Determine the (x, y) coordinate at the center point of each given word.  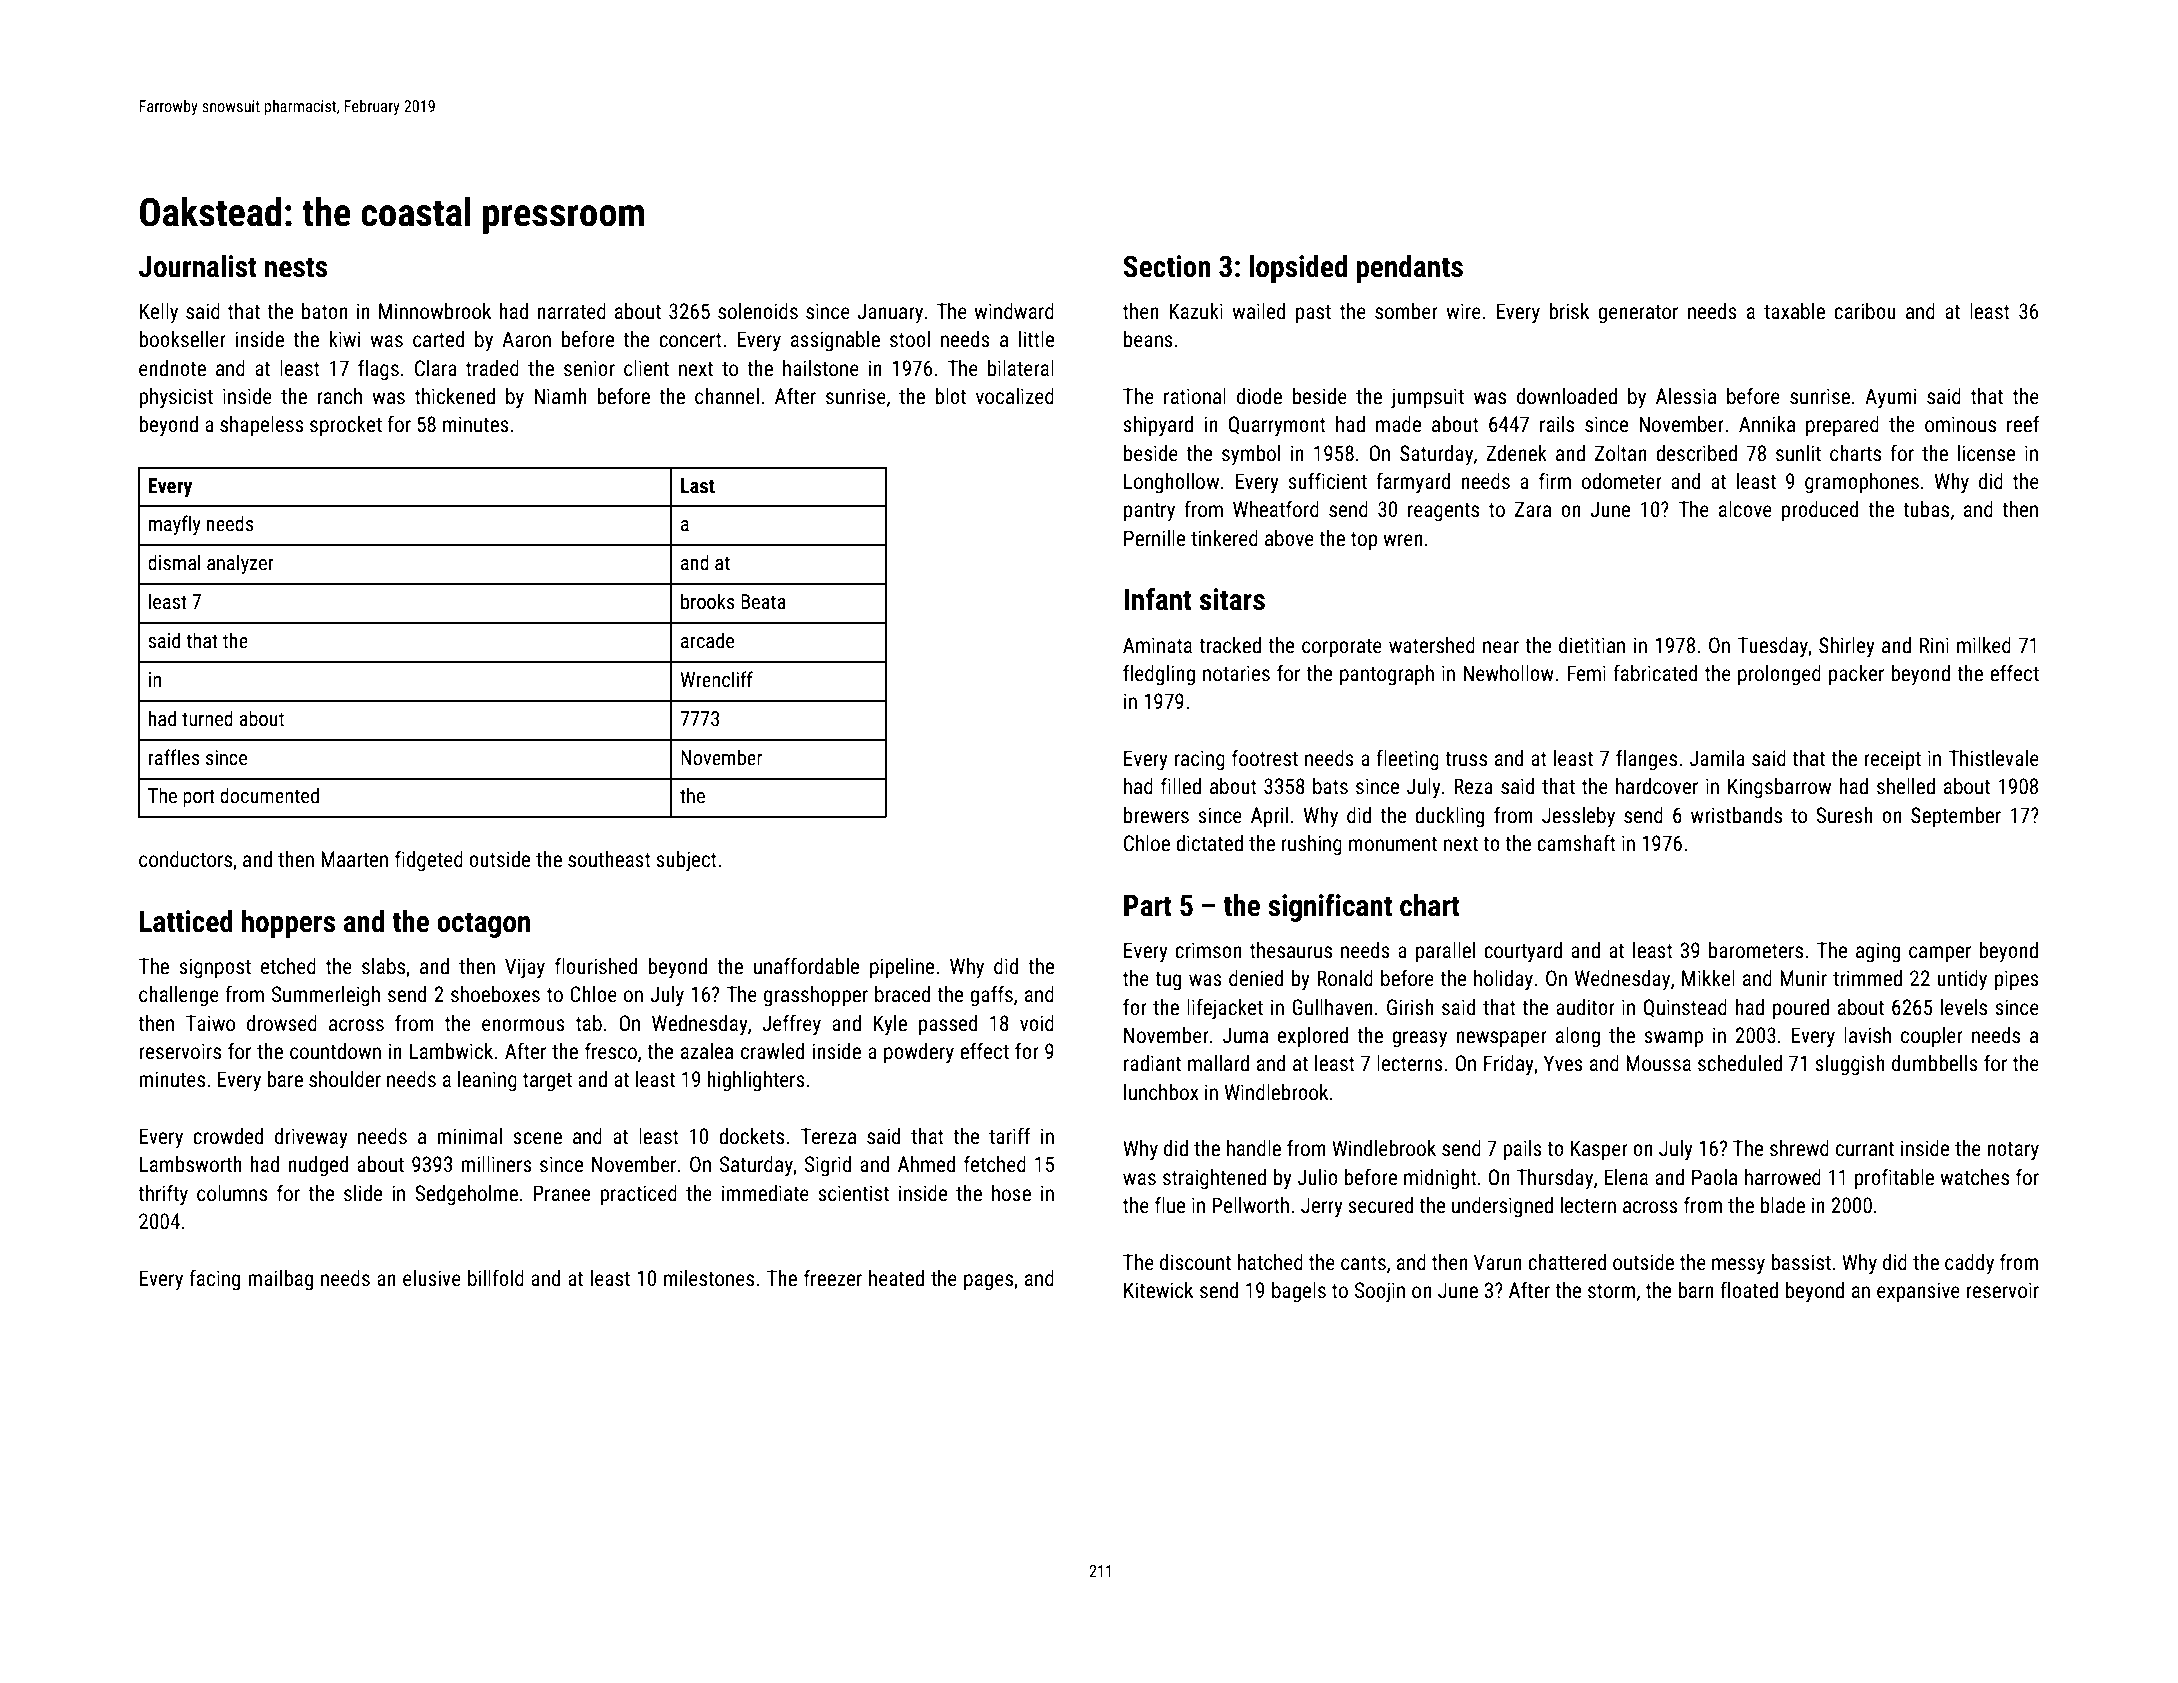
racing (1200, 760)
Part (1148, 906)
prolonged (1779, 675)
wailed (1258, 311)
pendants (1409, 269)
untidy (1962, 980)
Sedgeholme (466, 1195)
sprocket (346, 426)
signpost (215, 968)
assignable (835, 341)
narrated (571, 311)
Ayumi (1890, 398)
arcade (707, 640)
